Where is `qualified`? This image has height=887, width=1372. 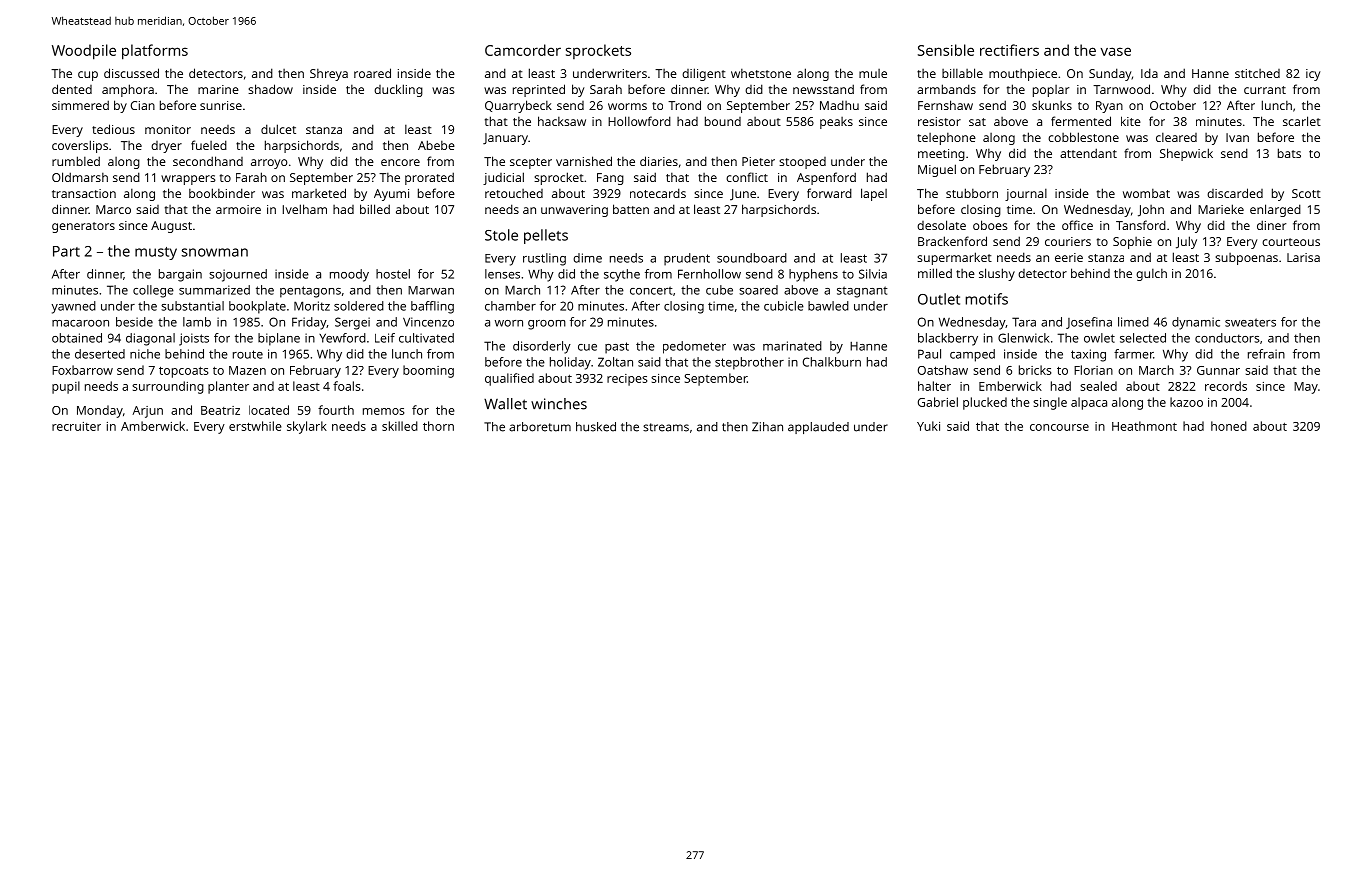
qualified is located at coordinates (509, 379).
